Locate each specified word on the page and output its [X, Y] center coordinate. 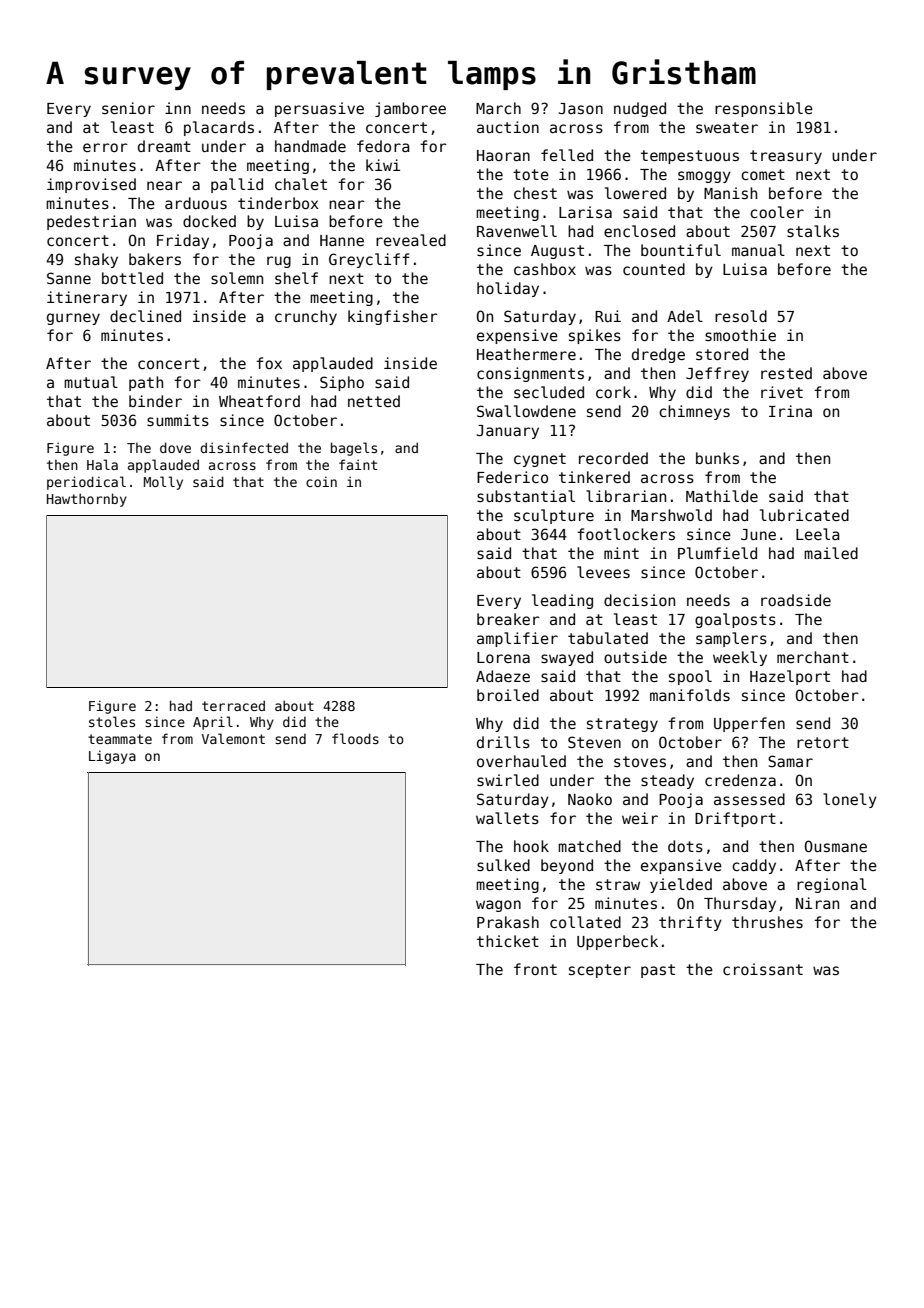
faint [358, 464]
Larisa [585, 212]
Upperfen [749, 724]
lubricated [804, 515]
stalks [813, 231]
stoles [112, 721]
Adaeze [503, 676]
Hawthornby [87, 500]
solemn [237, 278]
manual [758, 250]
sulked [503, 865]
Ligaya [112, 757]
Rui [608, 316]
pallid [237, 185]
